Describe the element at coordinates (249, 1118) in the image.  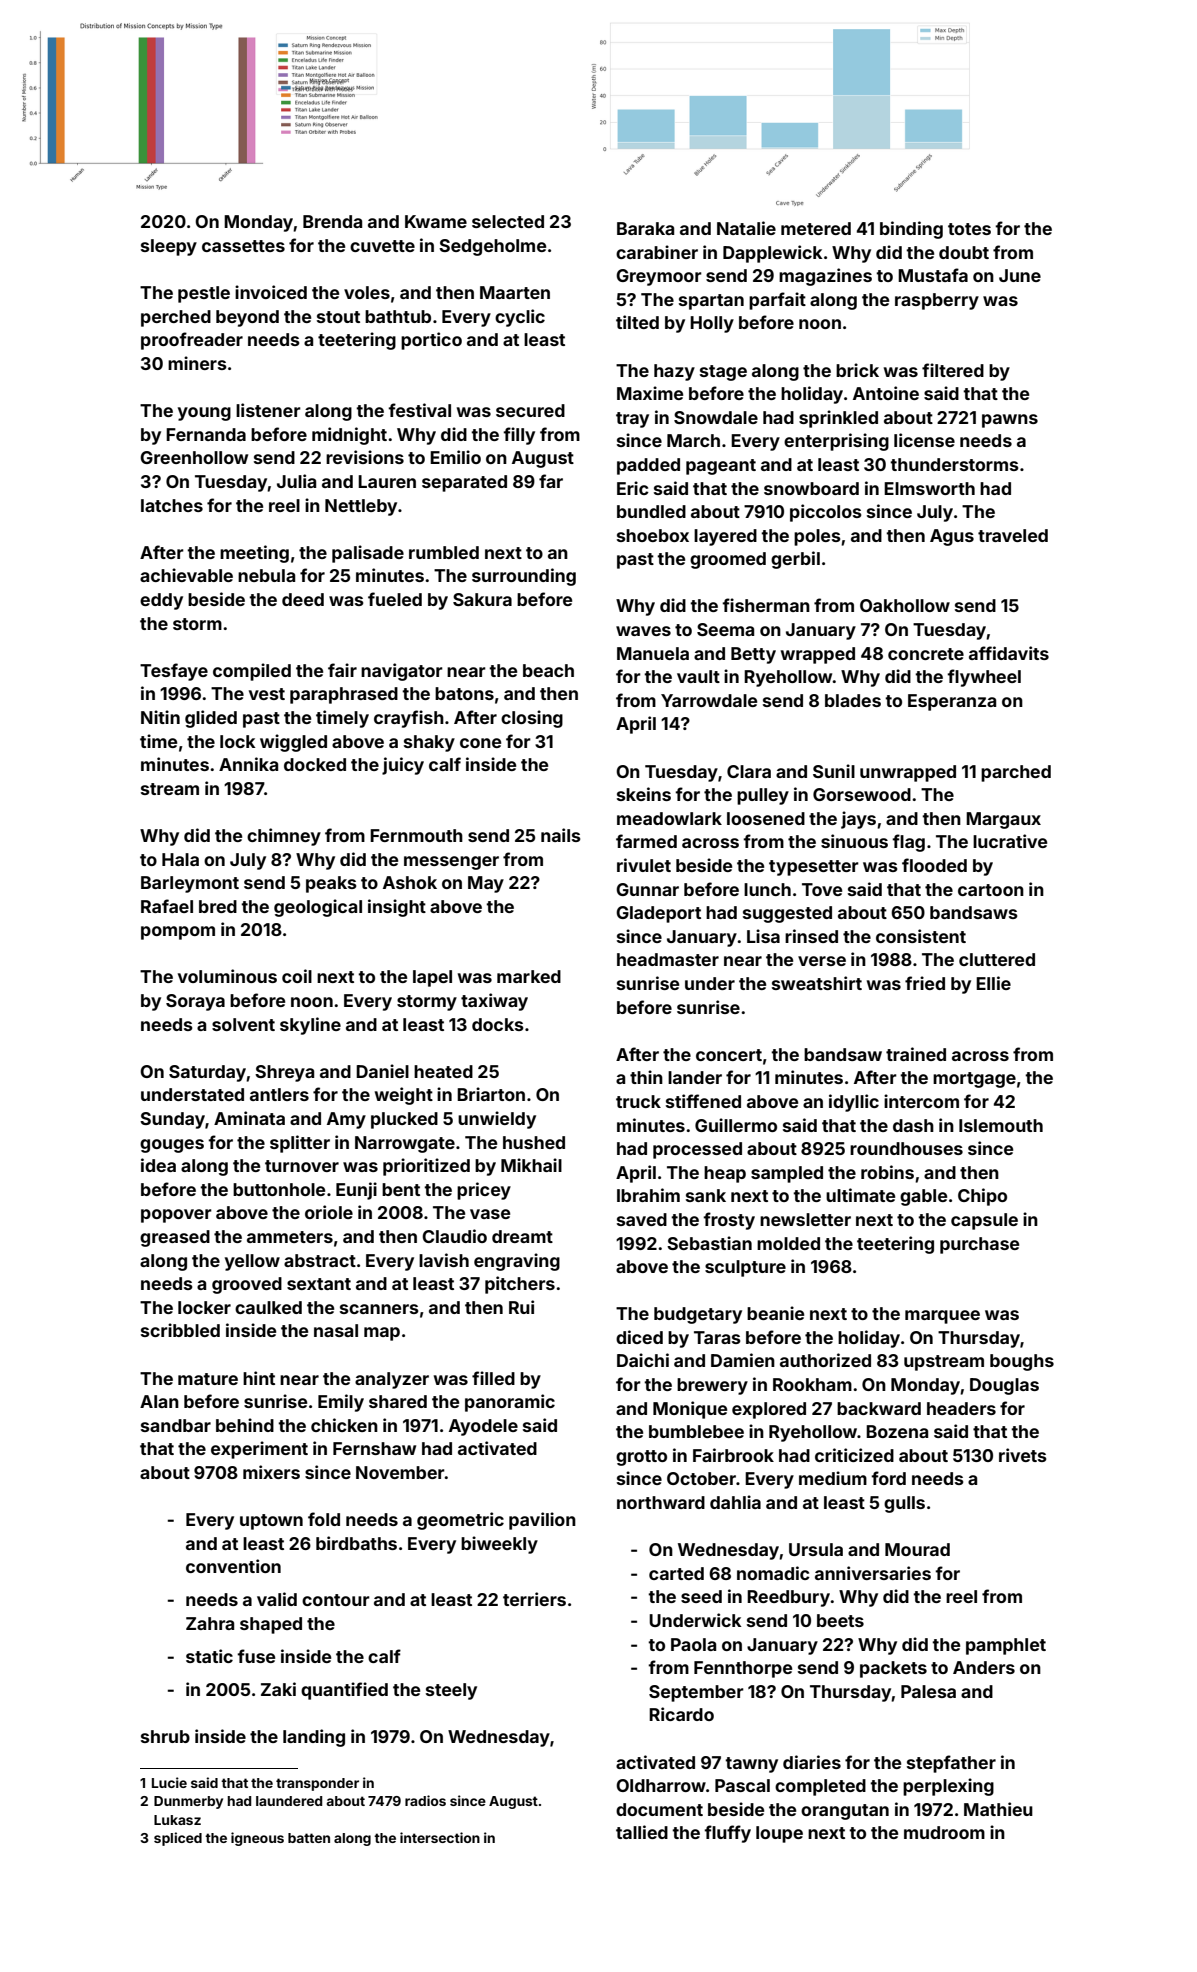
I see `Aminata` at that location.
